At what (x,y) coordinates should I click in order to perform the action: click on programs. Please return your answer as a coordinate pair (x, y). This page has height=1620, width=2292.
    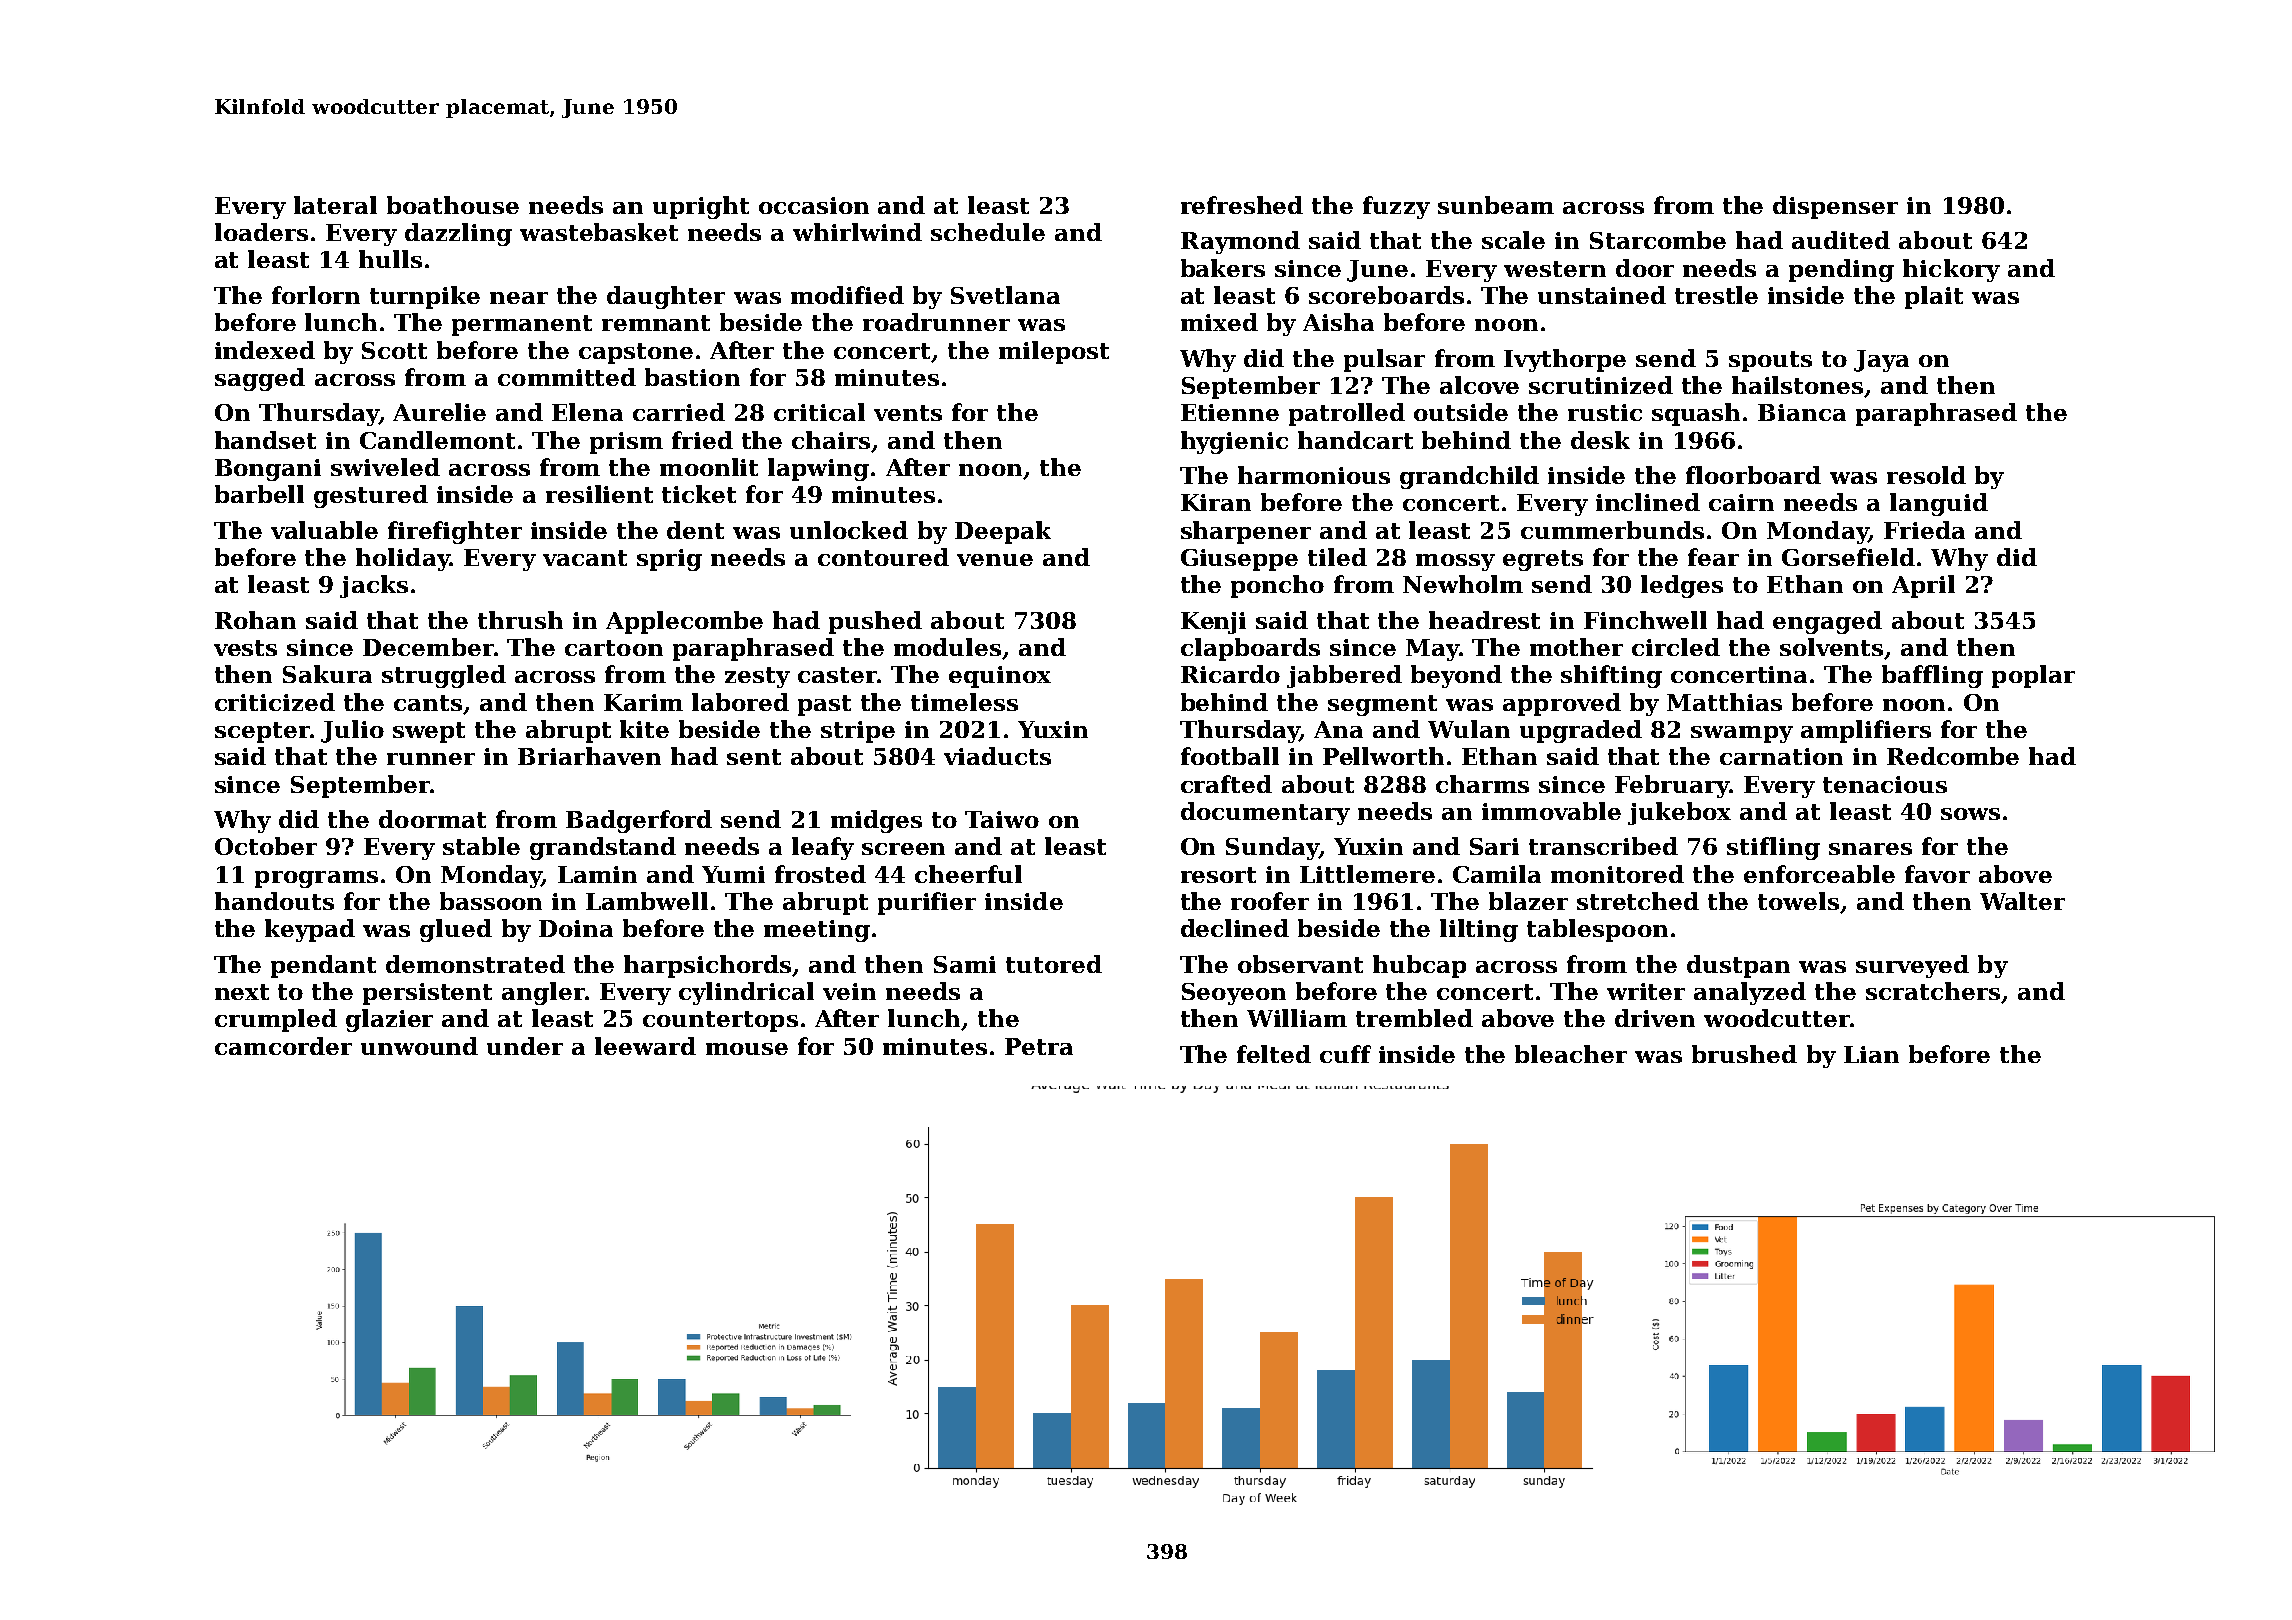
    Looking at the image, I should click on (316, 879).
